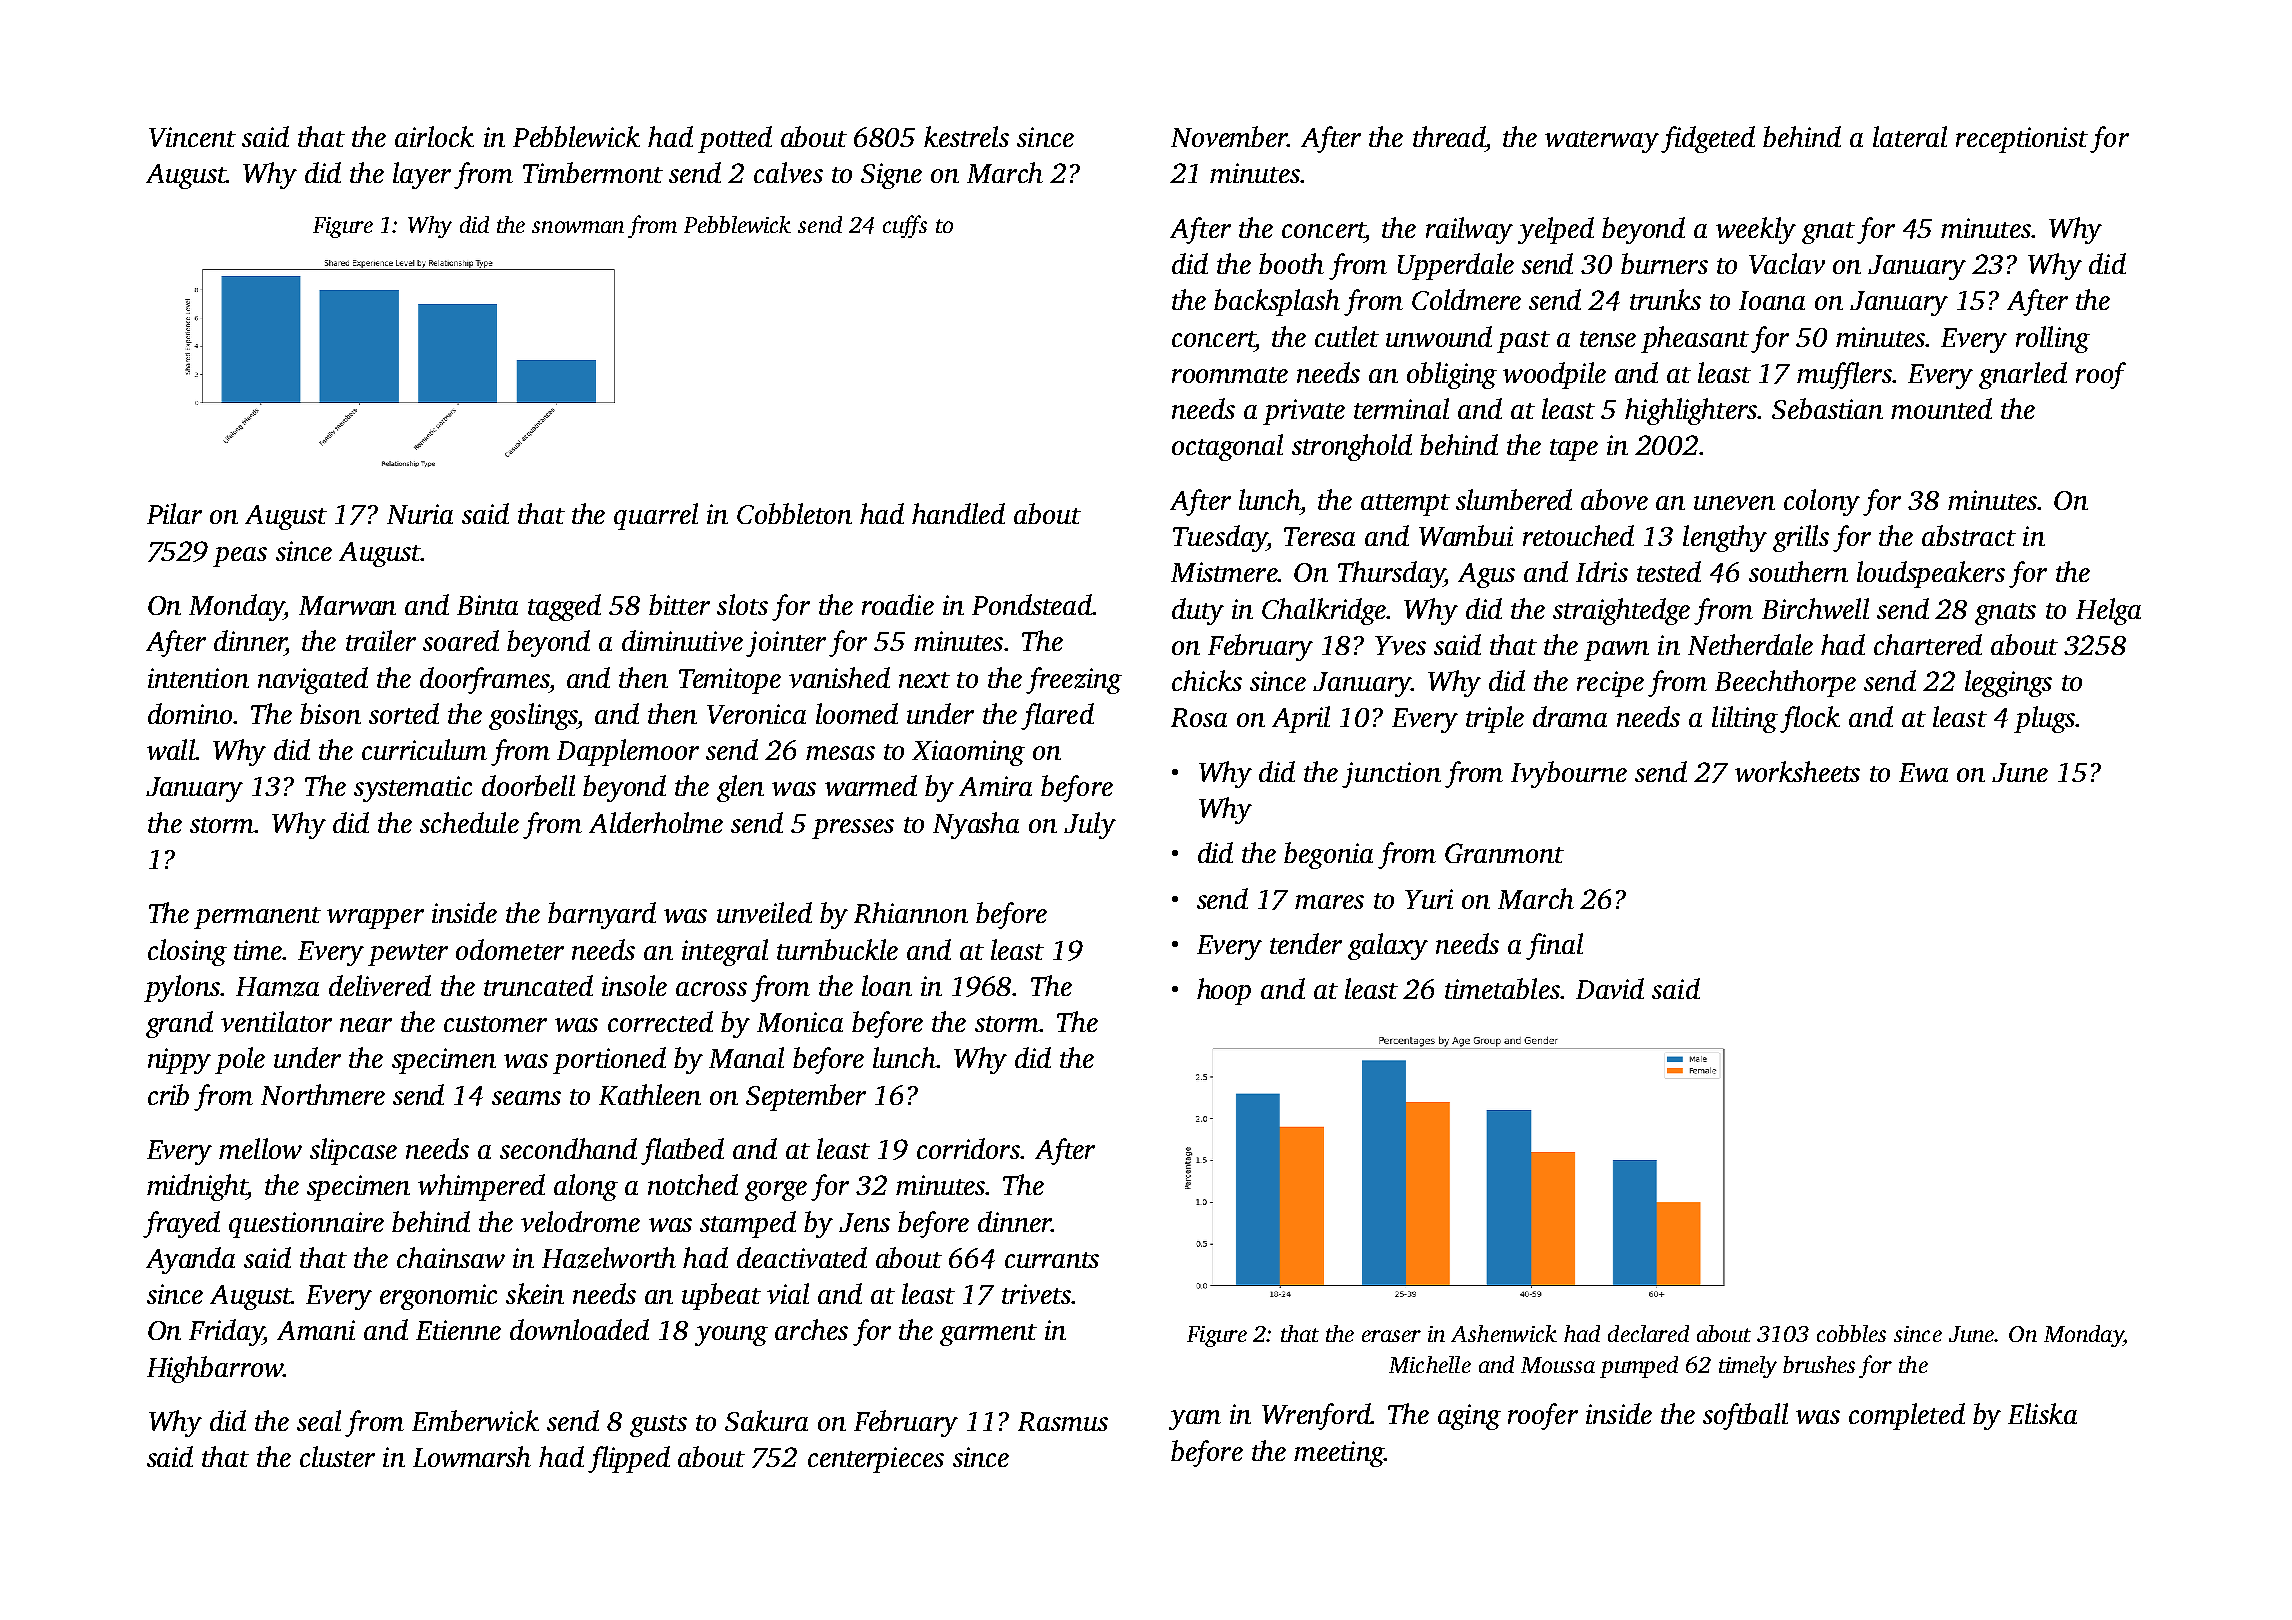 The width and height of the page is (2292, 1620). I want to click on flipped, so click(629, 1459).
